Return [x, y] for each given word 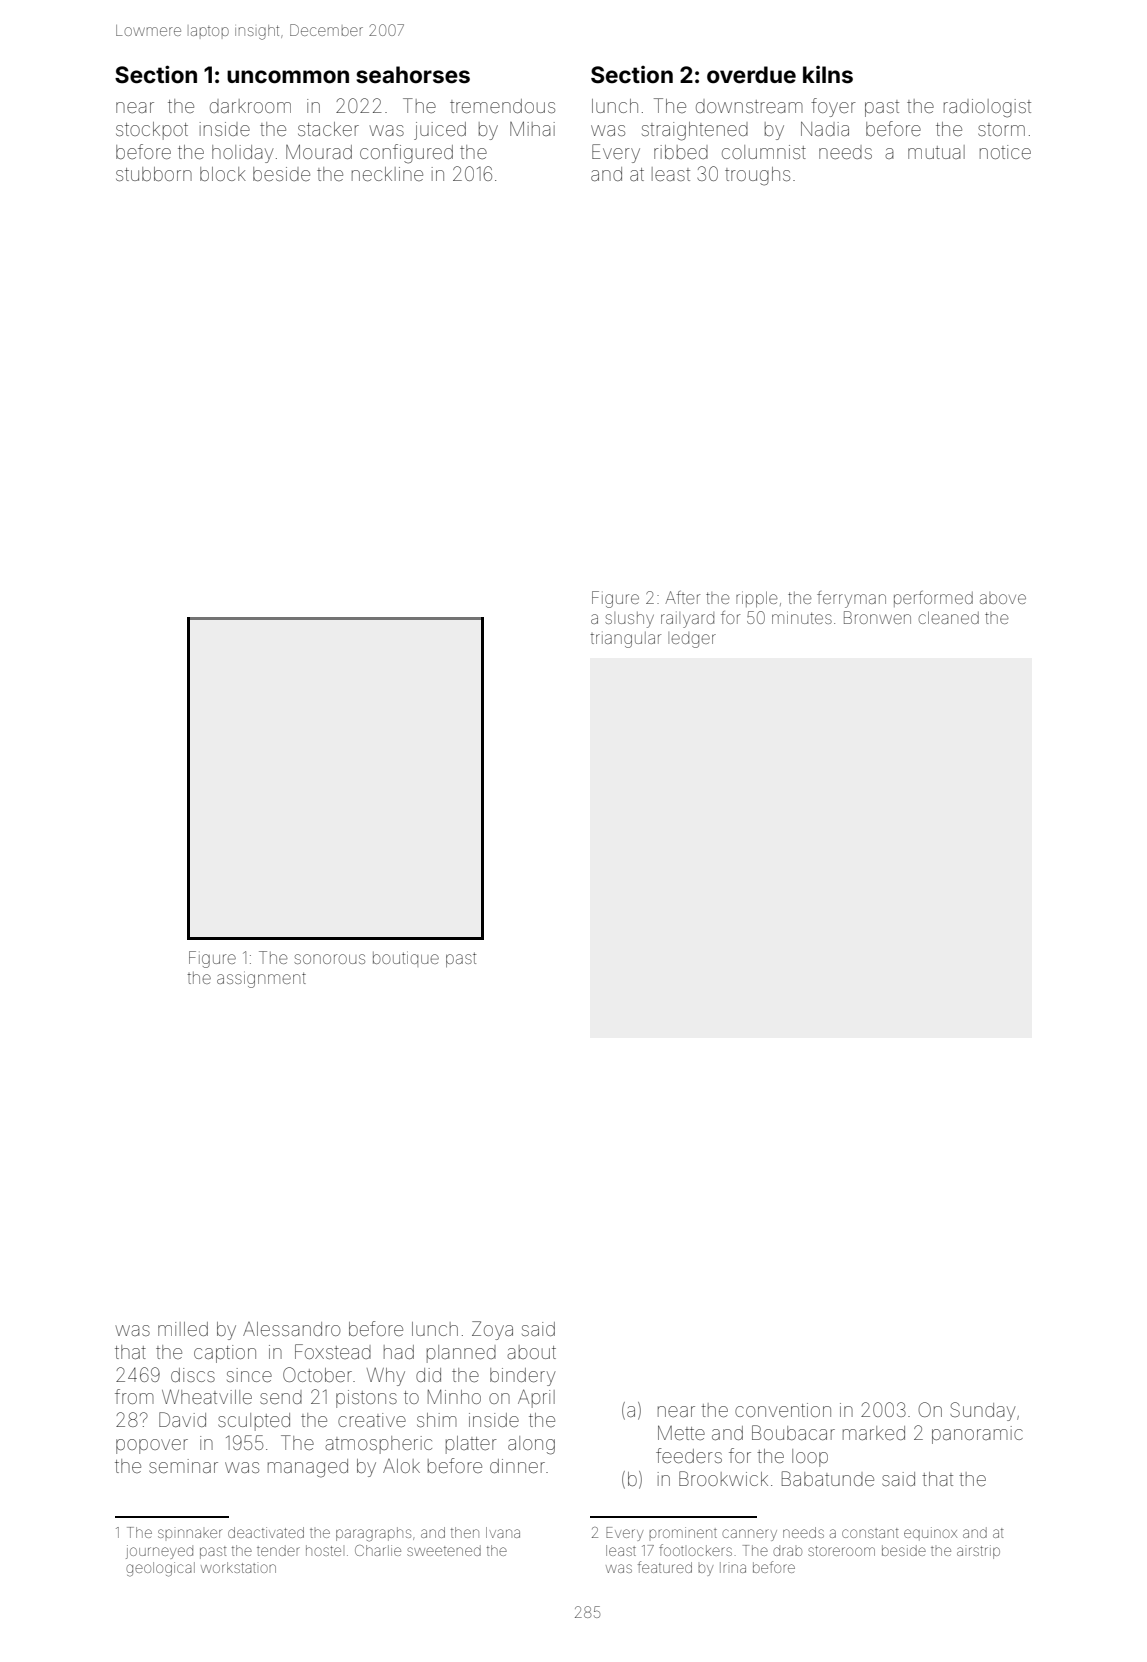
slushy [629, 620]
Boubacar [793, 1432]
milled [183, 1329]
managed [308, 1468]
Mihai [532, 128]
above [1003, 598]
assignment [261, 979]
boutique [406, 959]
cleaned [949, 617]
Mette [681, 1432]
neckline [387, 174]
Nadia [825, 129]
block [223, 174]
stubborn [154, 174]
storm [1001, 129]
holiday [242, 154]
